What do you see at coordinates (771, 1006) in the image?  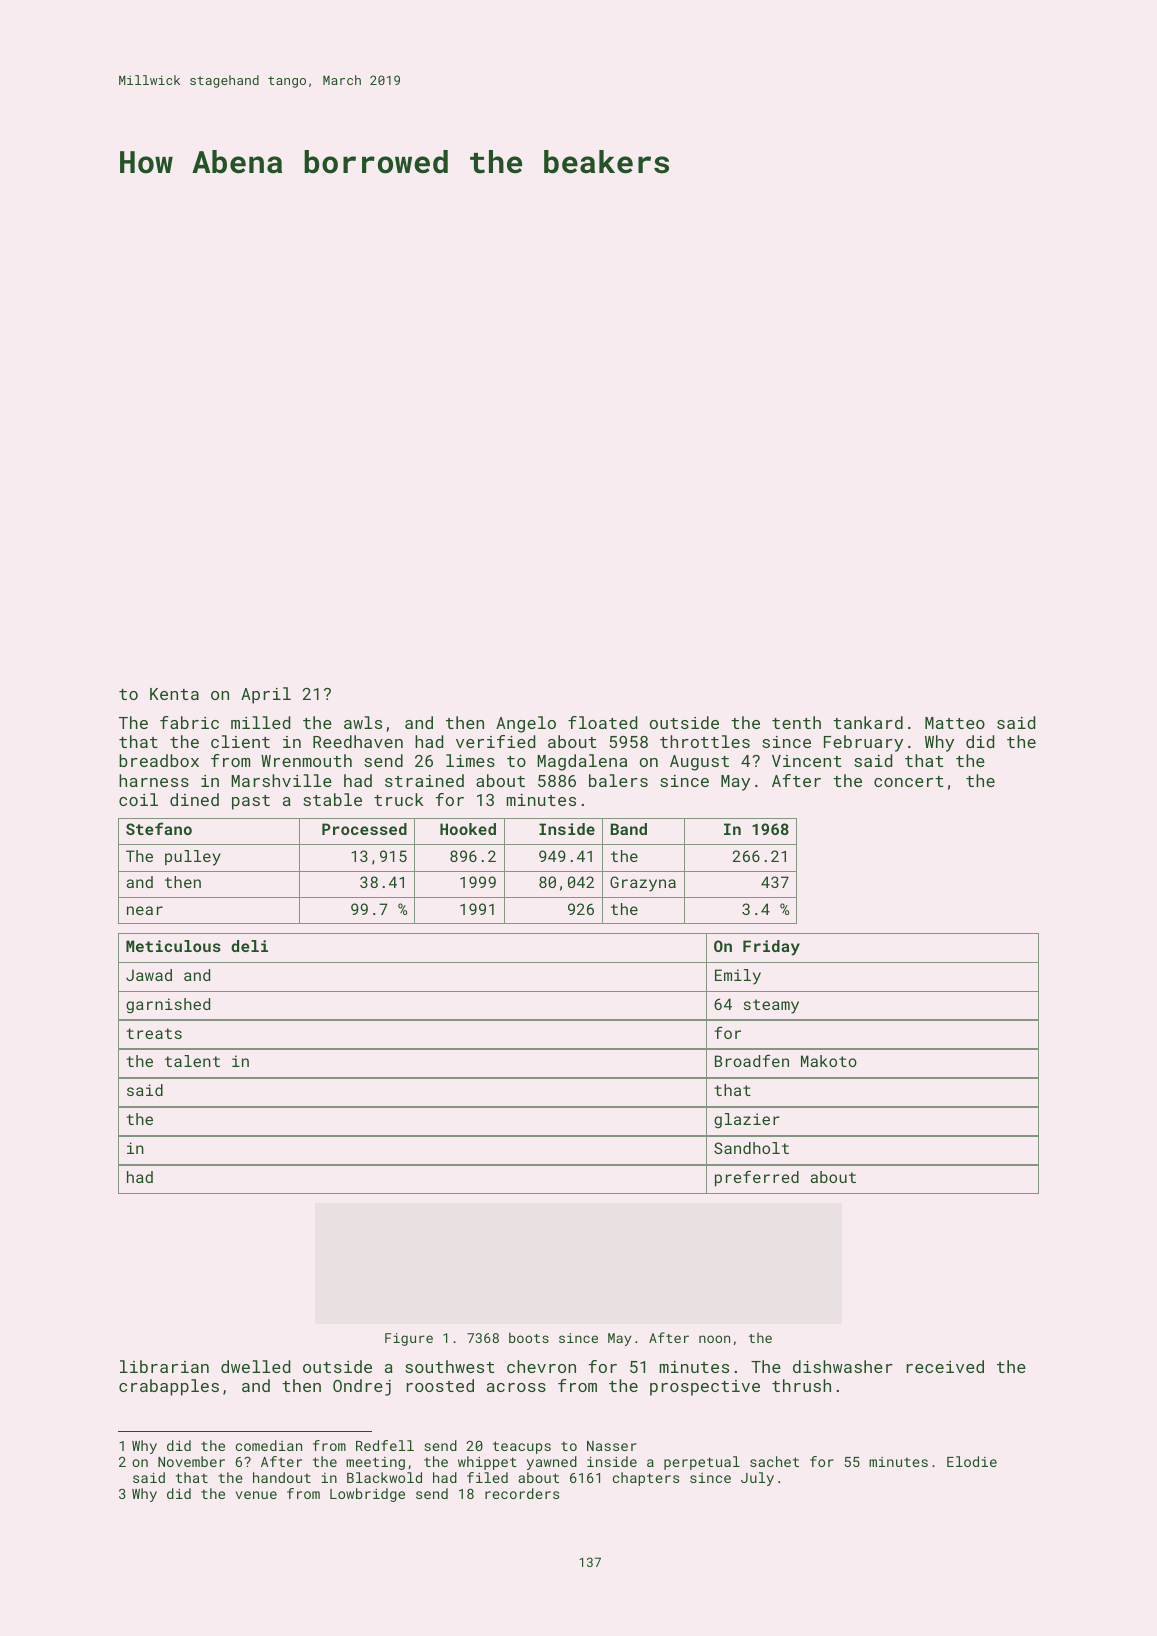 I see `steamy` at bounding box center [771, 1006].
